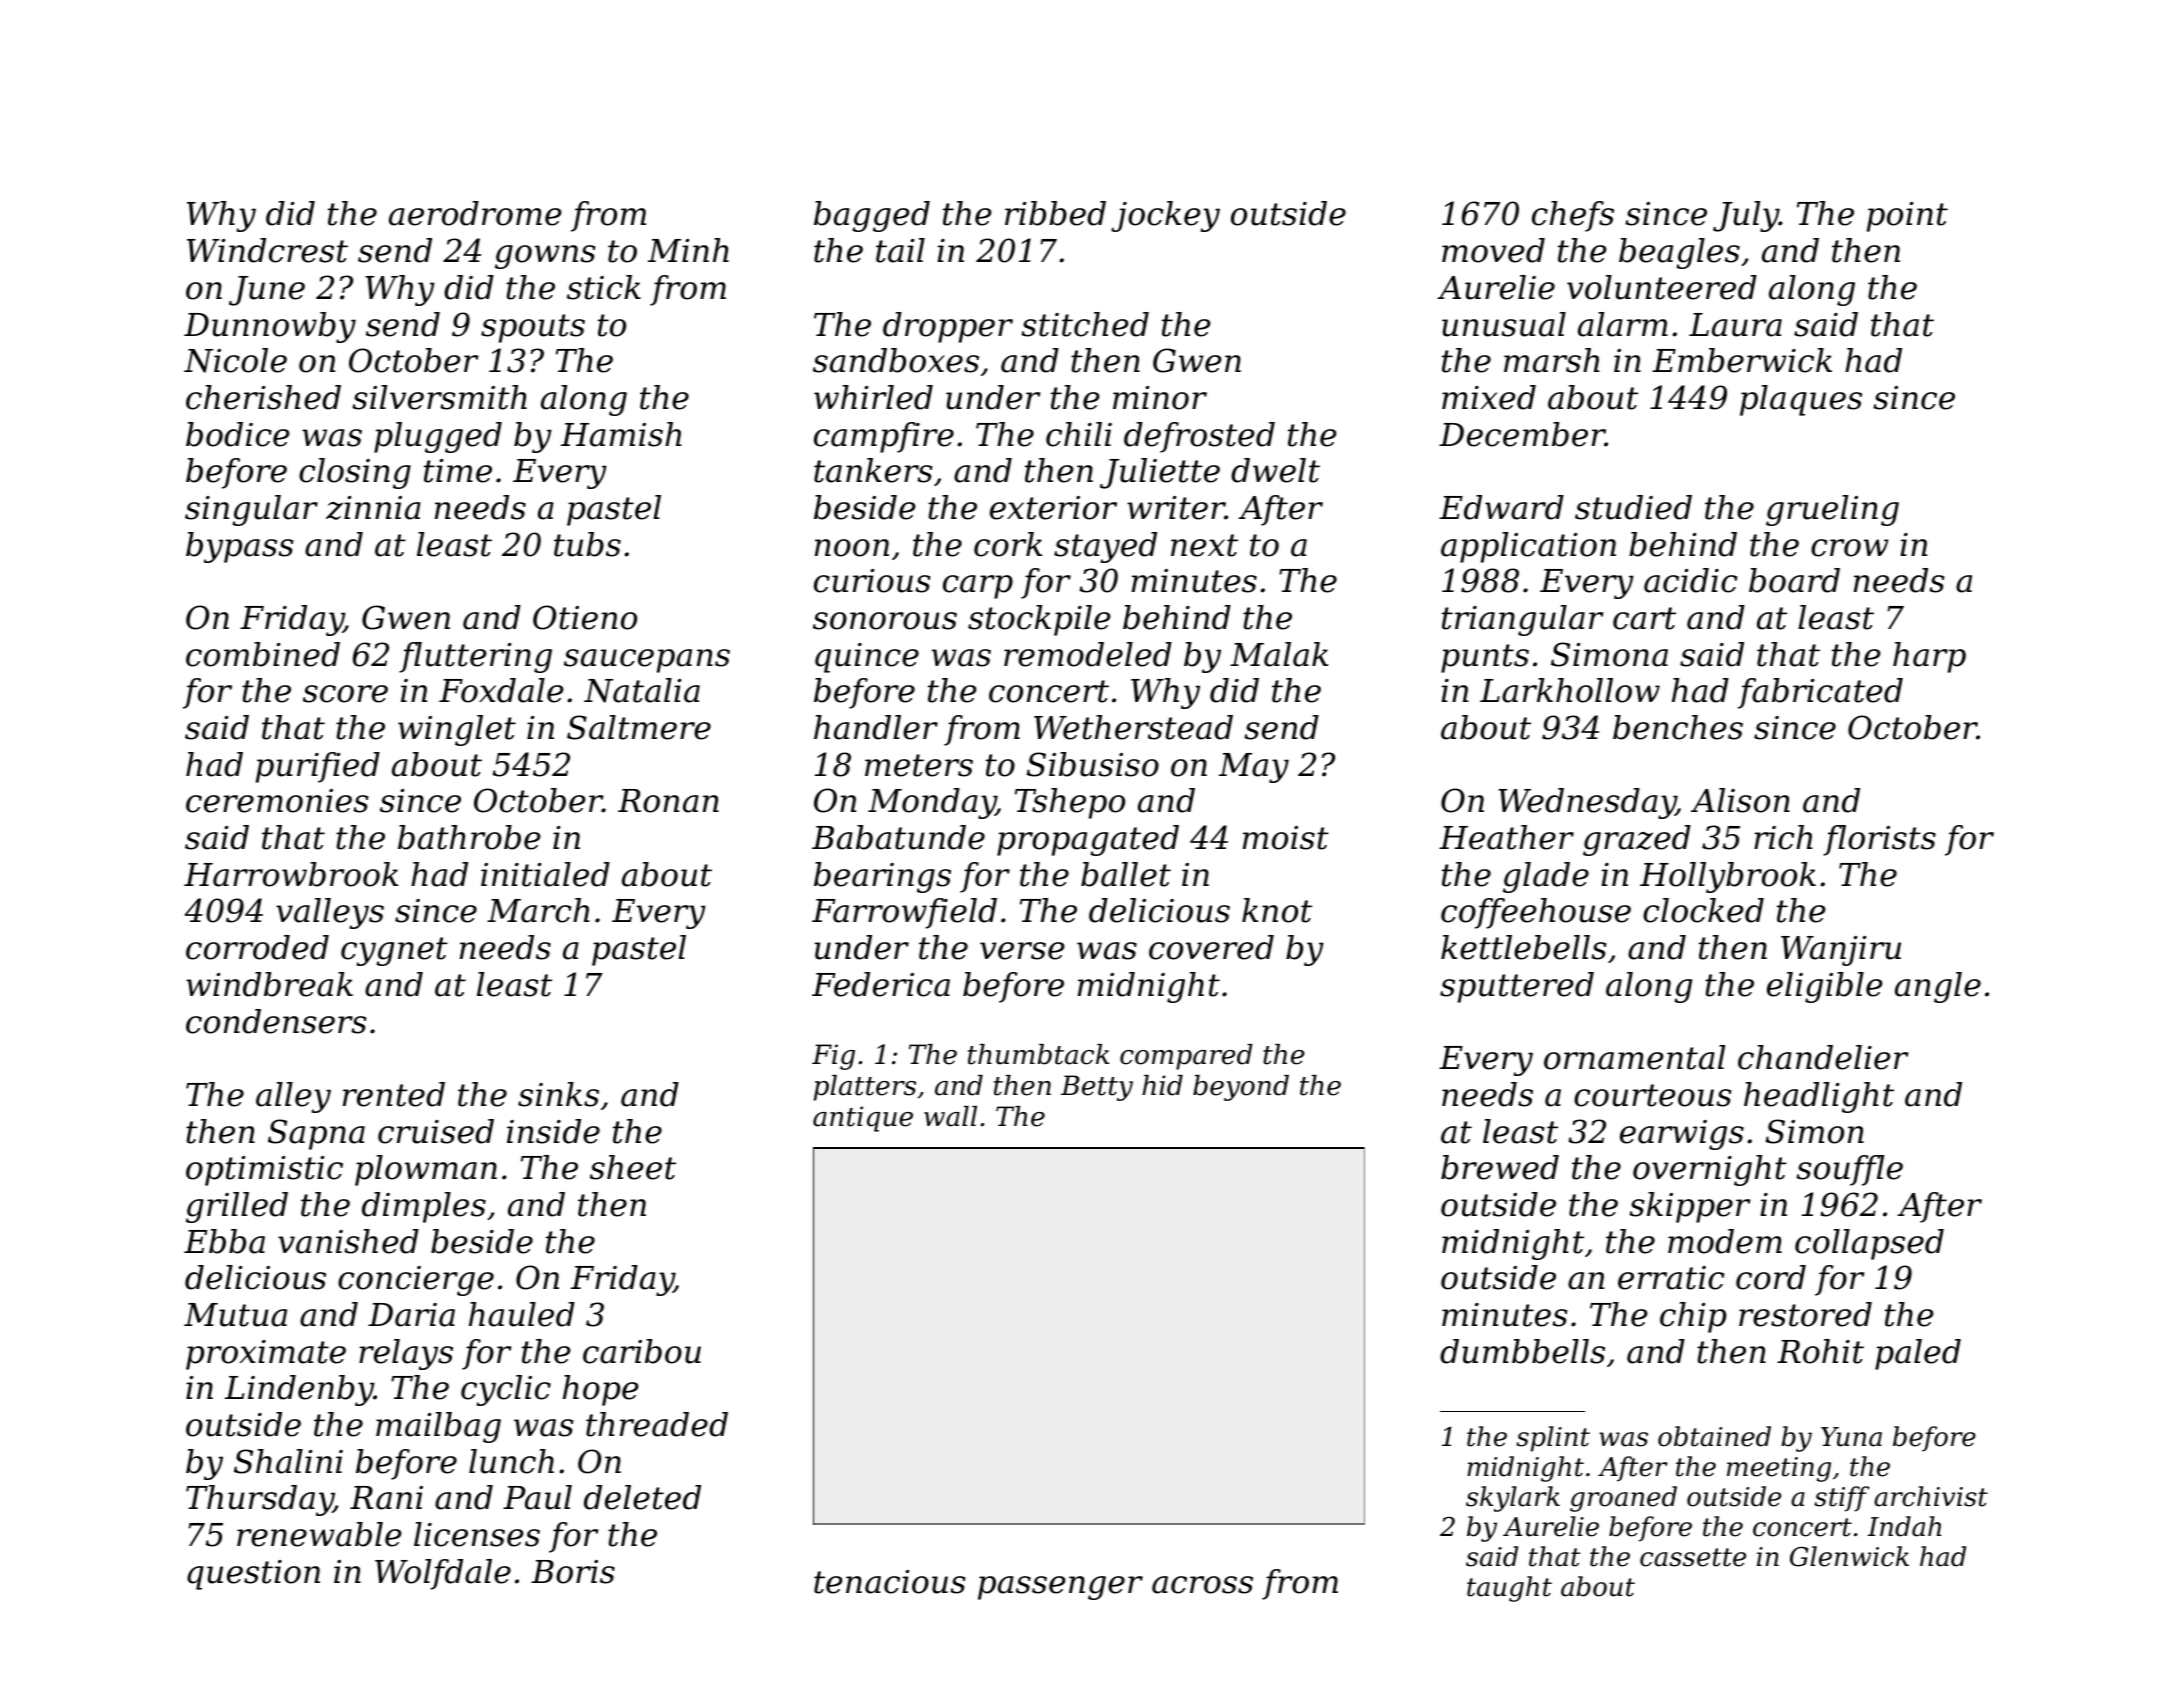 This page has width=2178, height=1683. Describe the element at coordinates (469, 837) in the page. I see `bathrobe` at that location.
